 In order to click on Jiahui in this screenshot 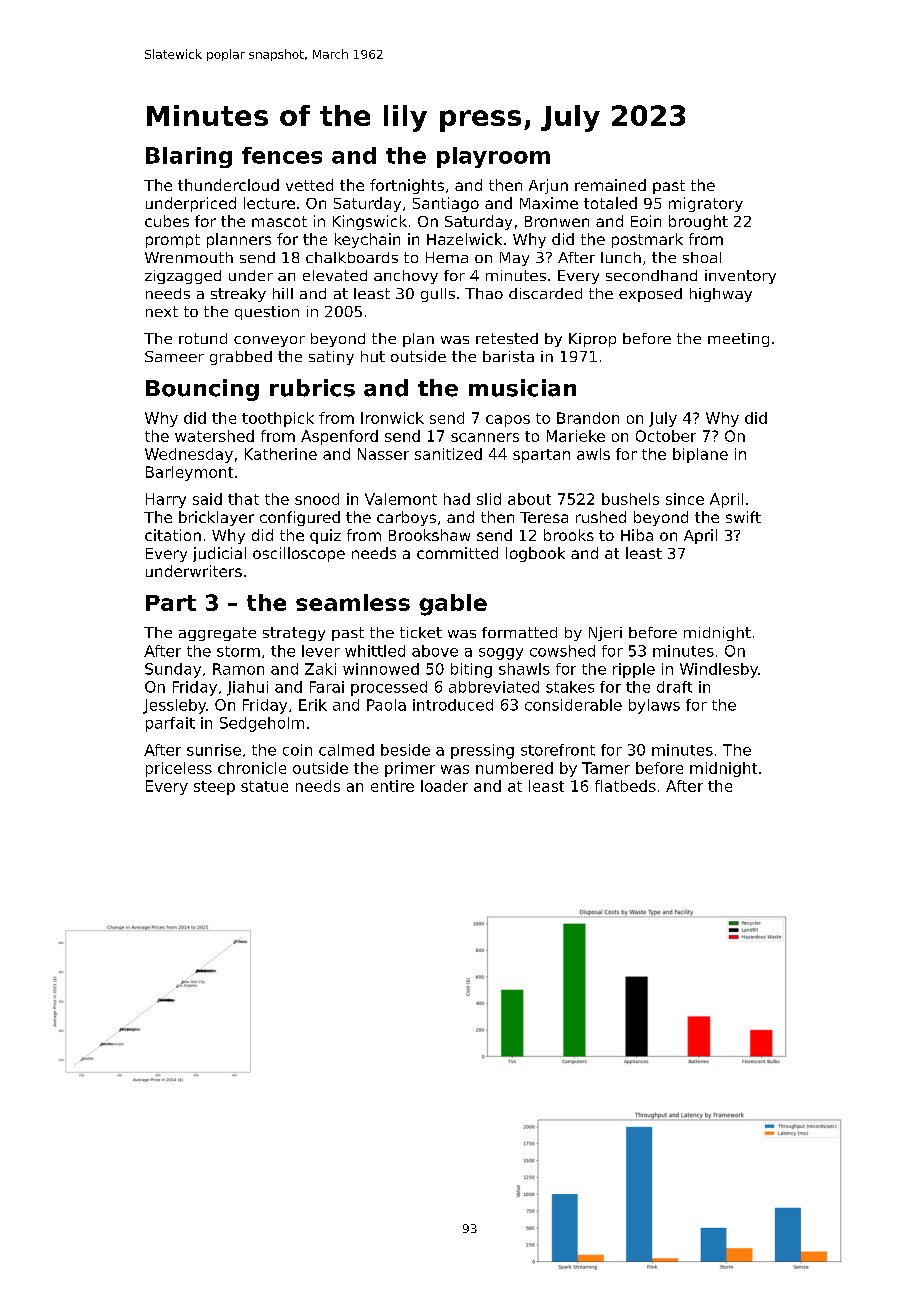, I will do `click(247, 688)`.
